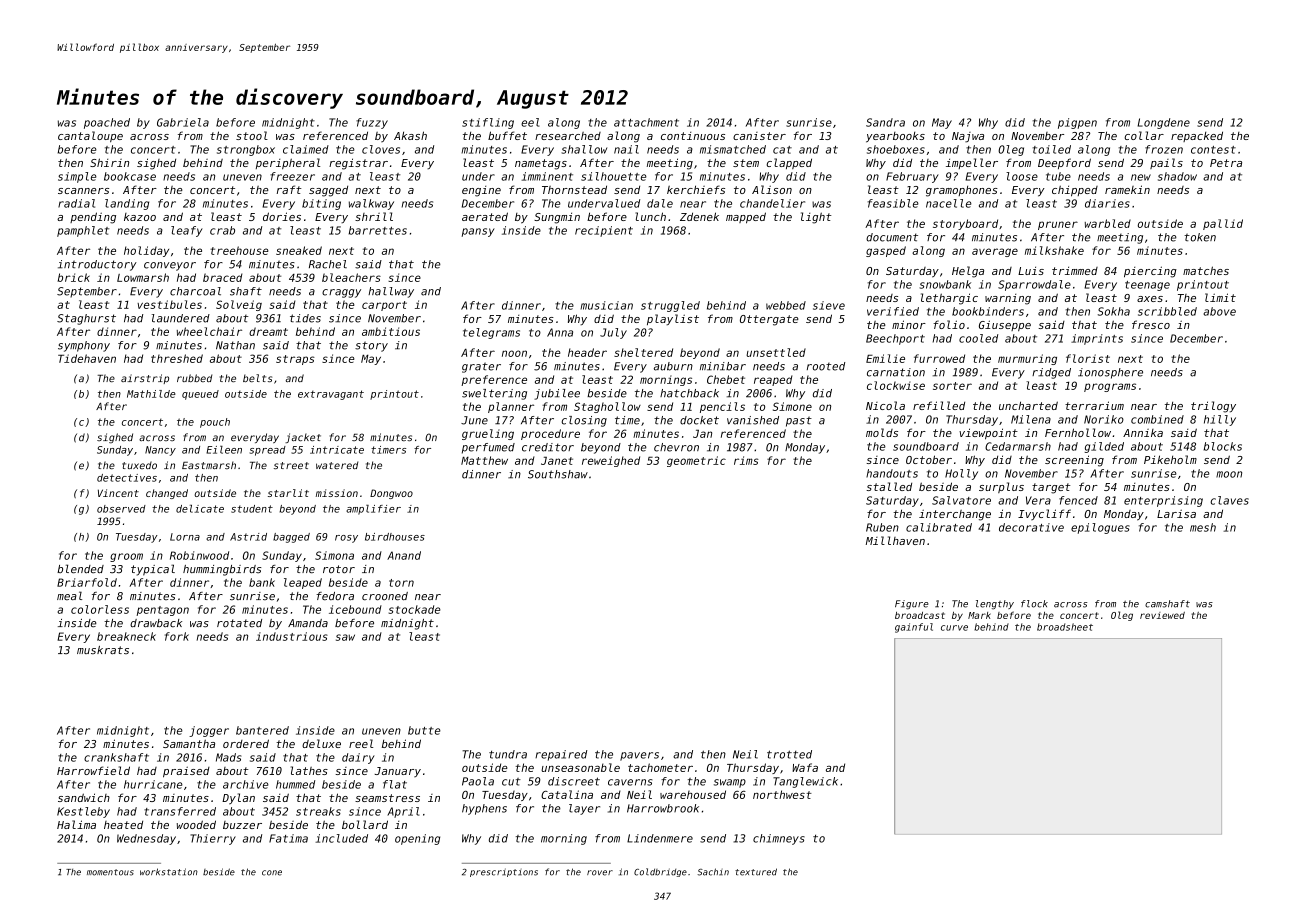 Image resolution: width=1308 pixels, height=924 pixels. What do you see at coordinates (1151, 324) in the screenshot?
I see `fresco` at bounding box center [1151, 324].
